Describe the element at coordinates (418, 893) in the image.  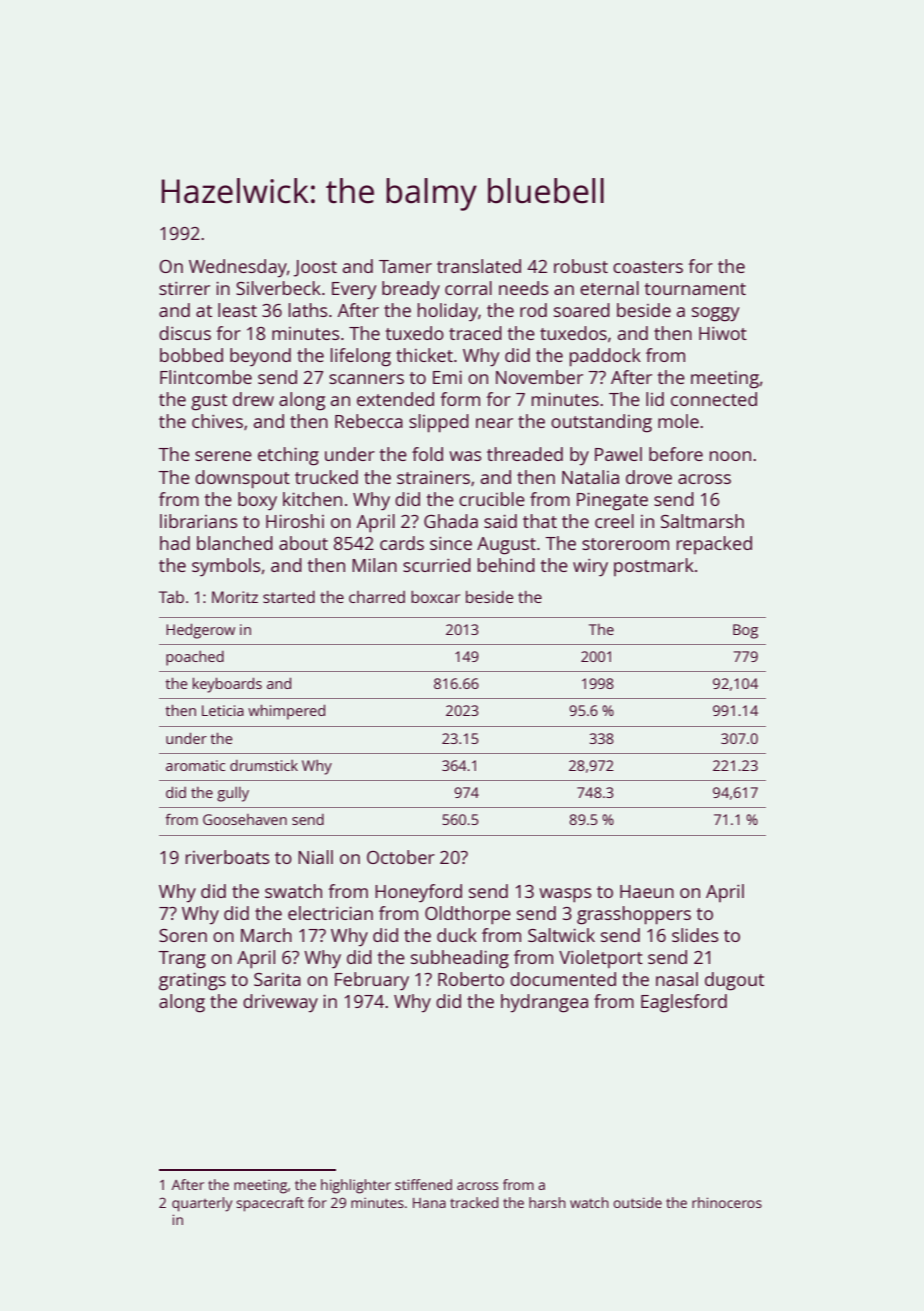
I see `Honeyford` at that location.
